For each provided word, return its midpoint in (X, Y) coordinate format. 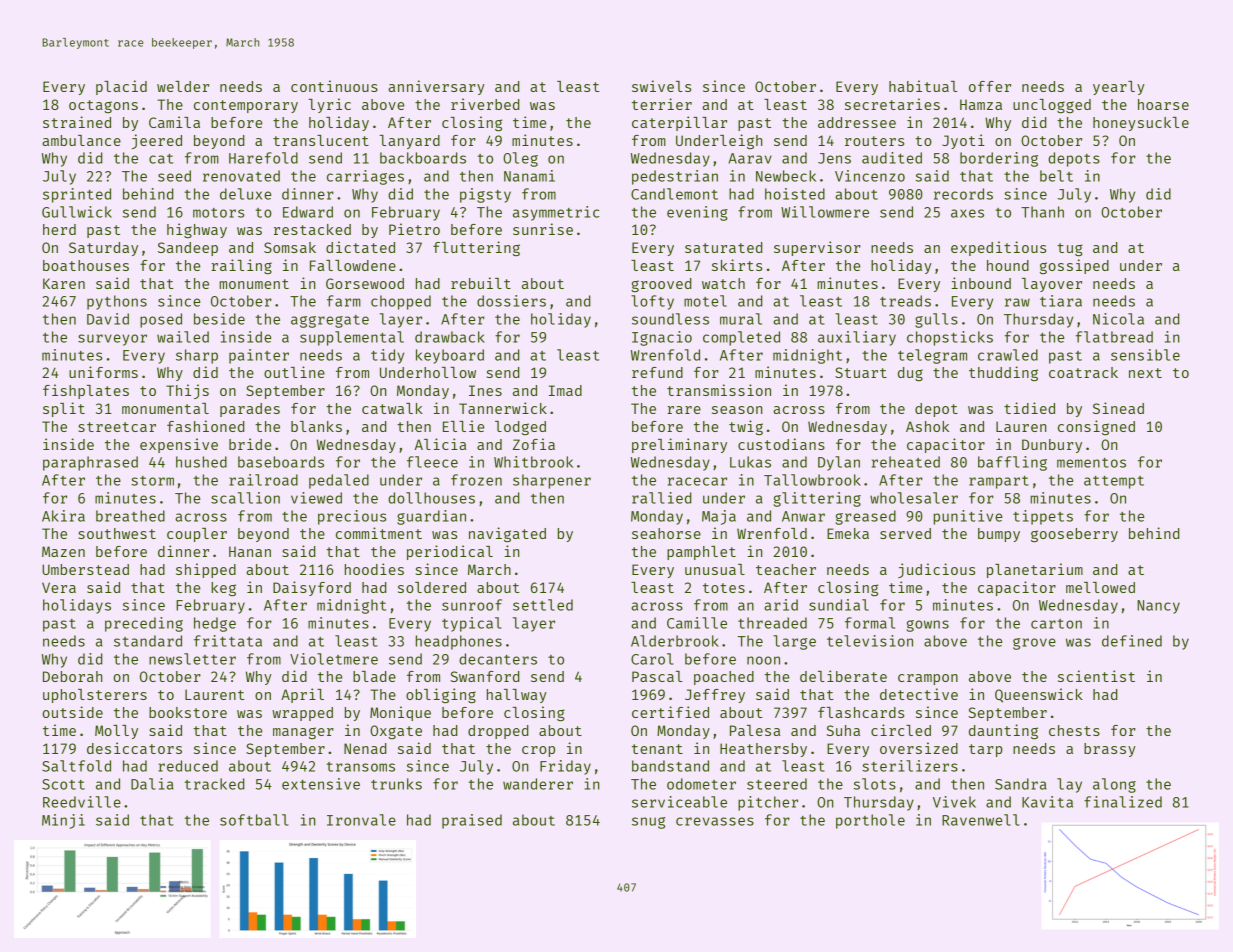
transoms (361, 767)
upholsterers (95, 696)
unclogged (1052, 106)
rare (684, 410)
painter (259, 356)
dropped (498, 732)
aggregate (330, 321)
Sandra (1021, 784)
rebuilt (481, 283)
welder (183, 86)
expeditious (998, 248)
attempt (1114, 482)
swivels (661, 86)
